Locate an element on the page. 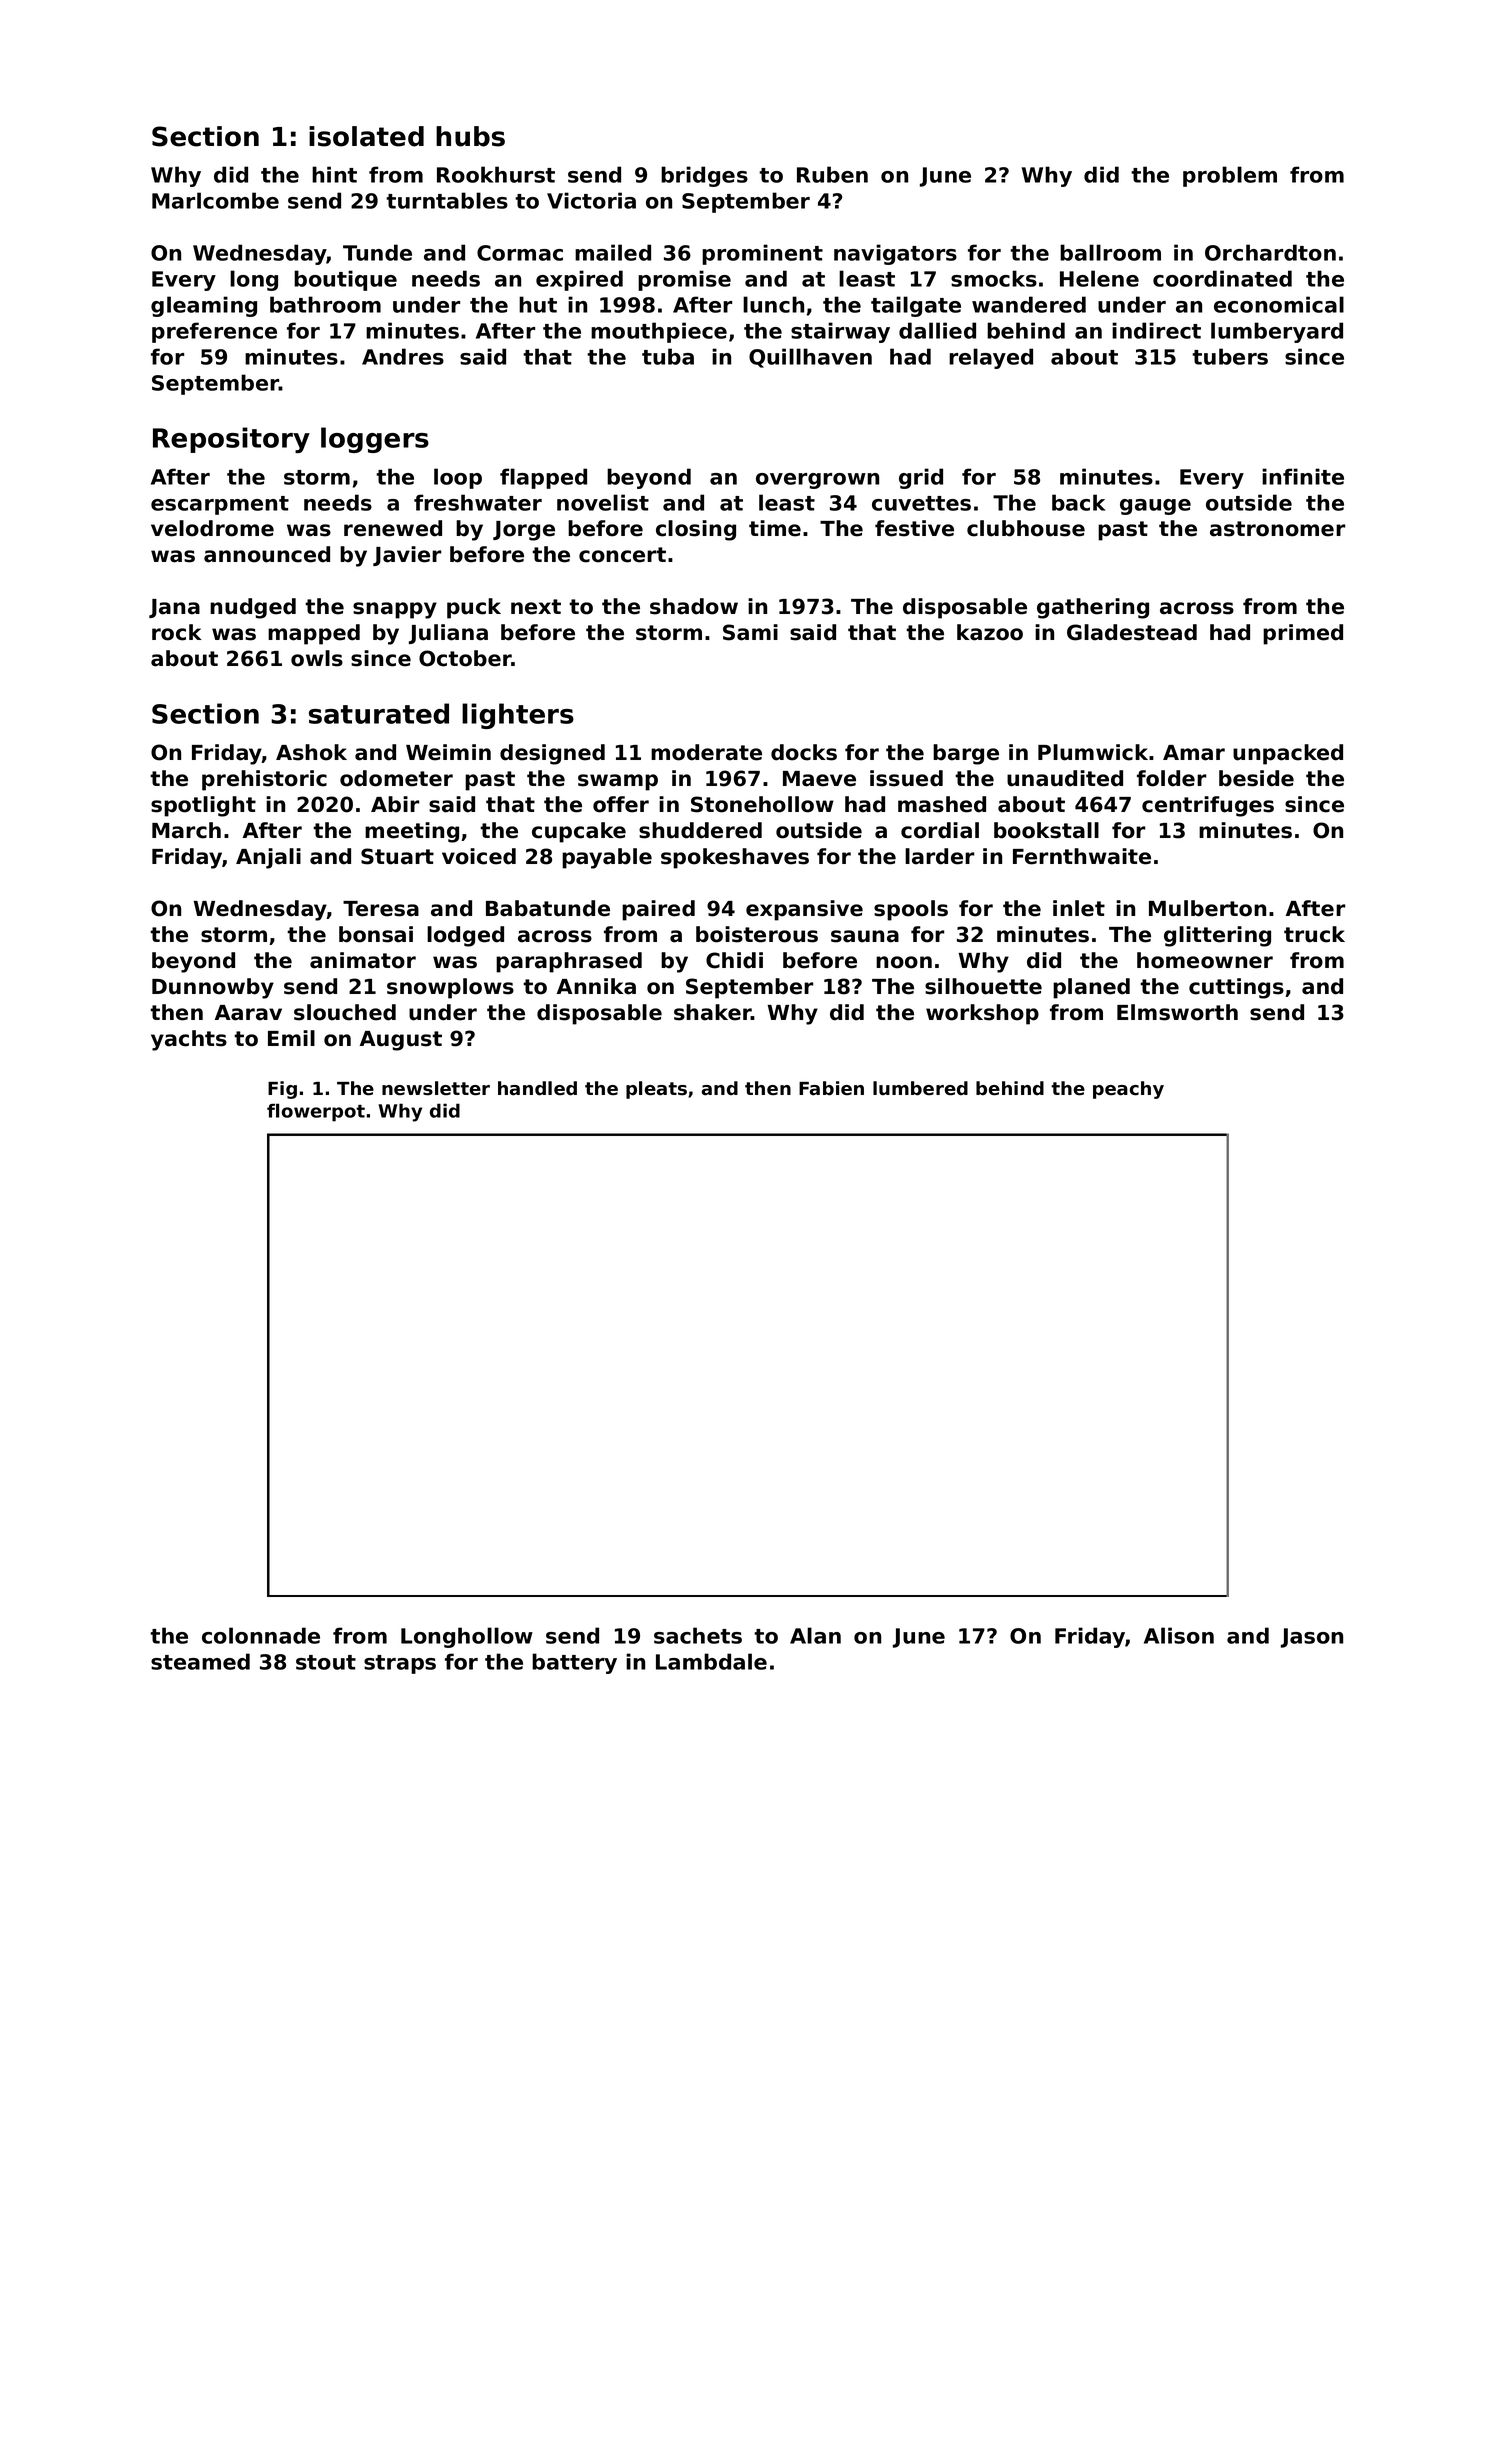 This document has width=1496, height=2464. Fabien is located at coordinates (831, 1088).
